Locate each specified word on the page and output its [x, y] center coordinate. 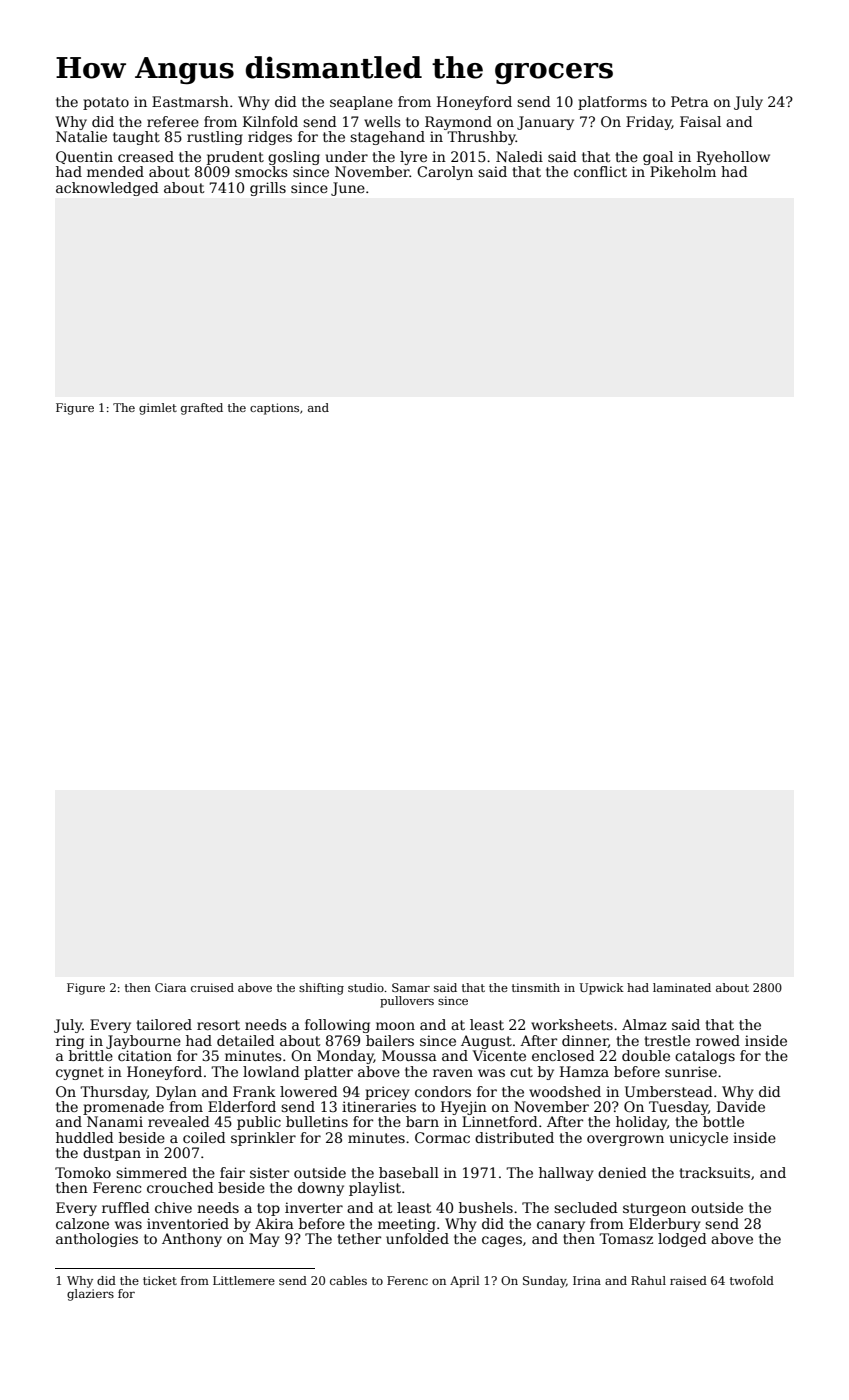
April [465, 1282]
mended [115, 171]
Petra [690, 101]
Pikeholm [683, 171]
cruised [212, 987]
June [348, 189]
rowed [718, 1040]
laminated [682, 987]
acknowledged [107, 189]
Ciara [170, 987]
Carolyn [445, 173]
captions [274, 409]
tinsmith [536, 987]
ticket [160, 1280]
